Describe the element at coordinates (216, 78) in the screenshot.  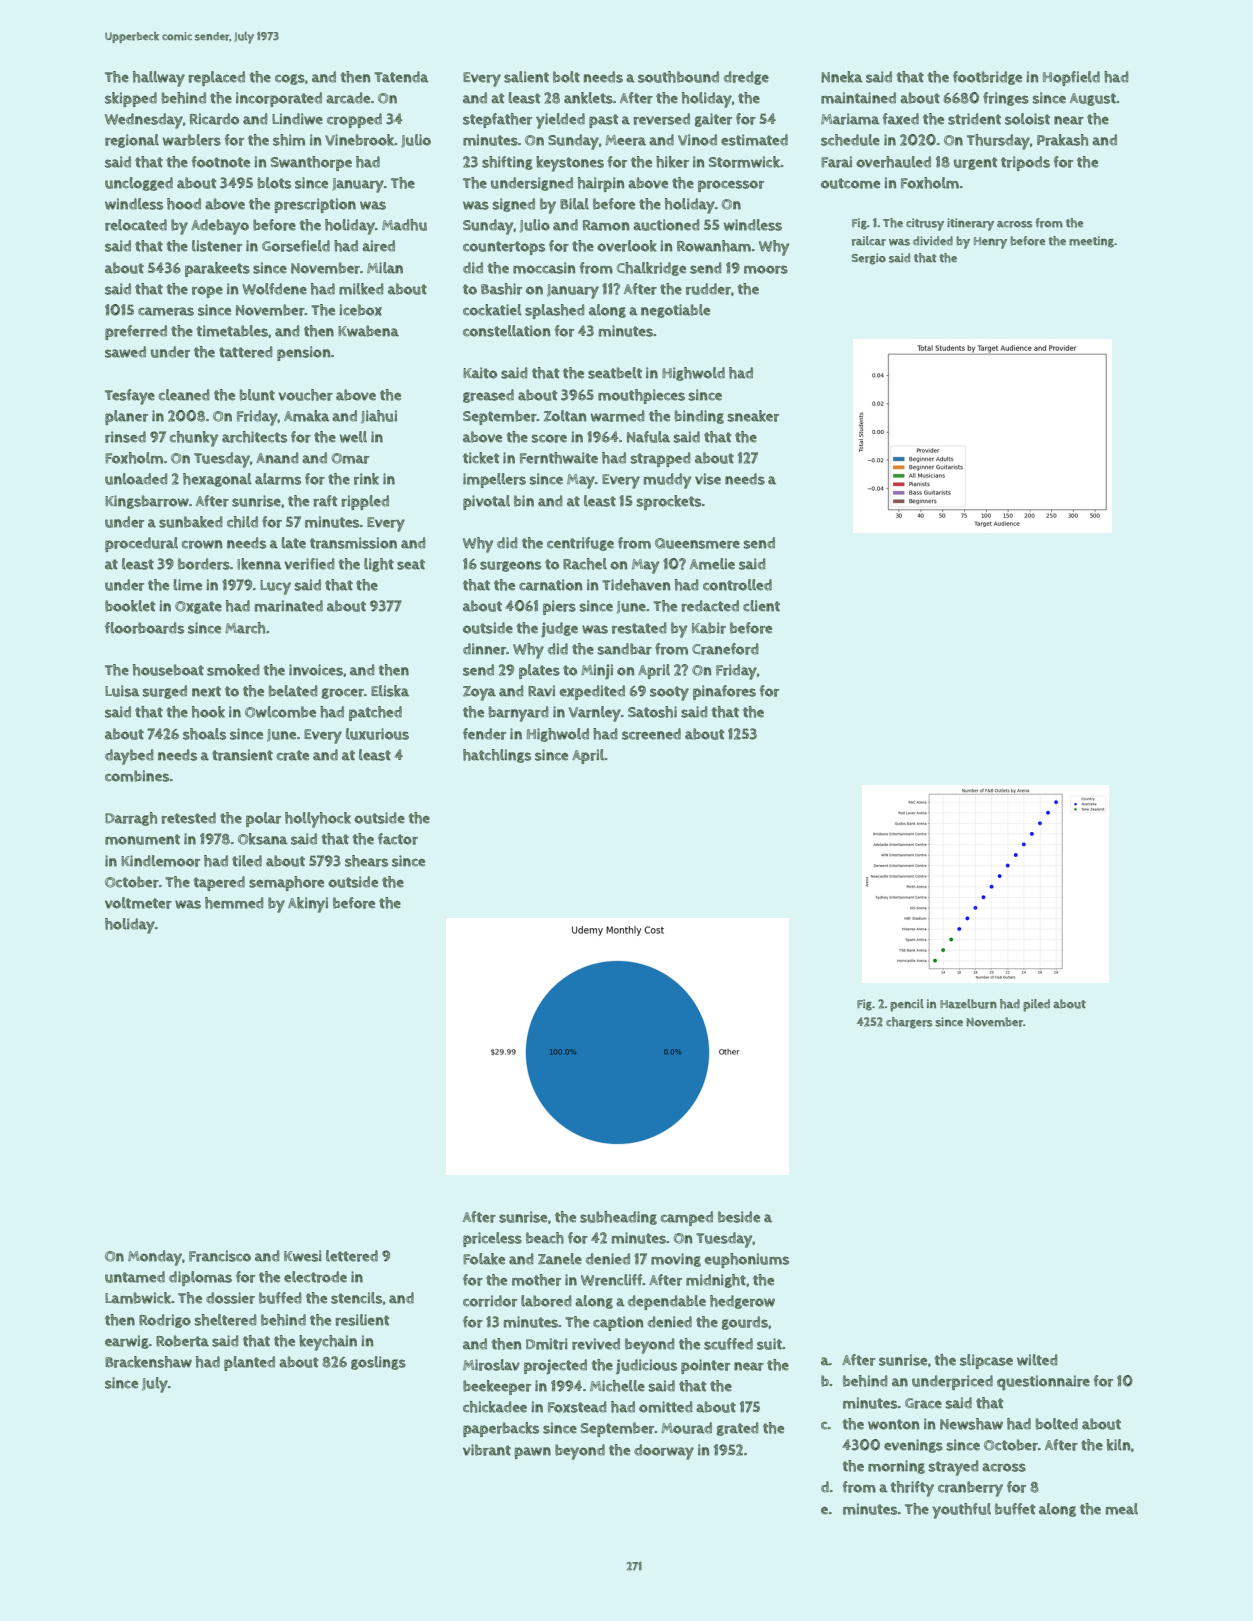
I see `replaced` at that location.
